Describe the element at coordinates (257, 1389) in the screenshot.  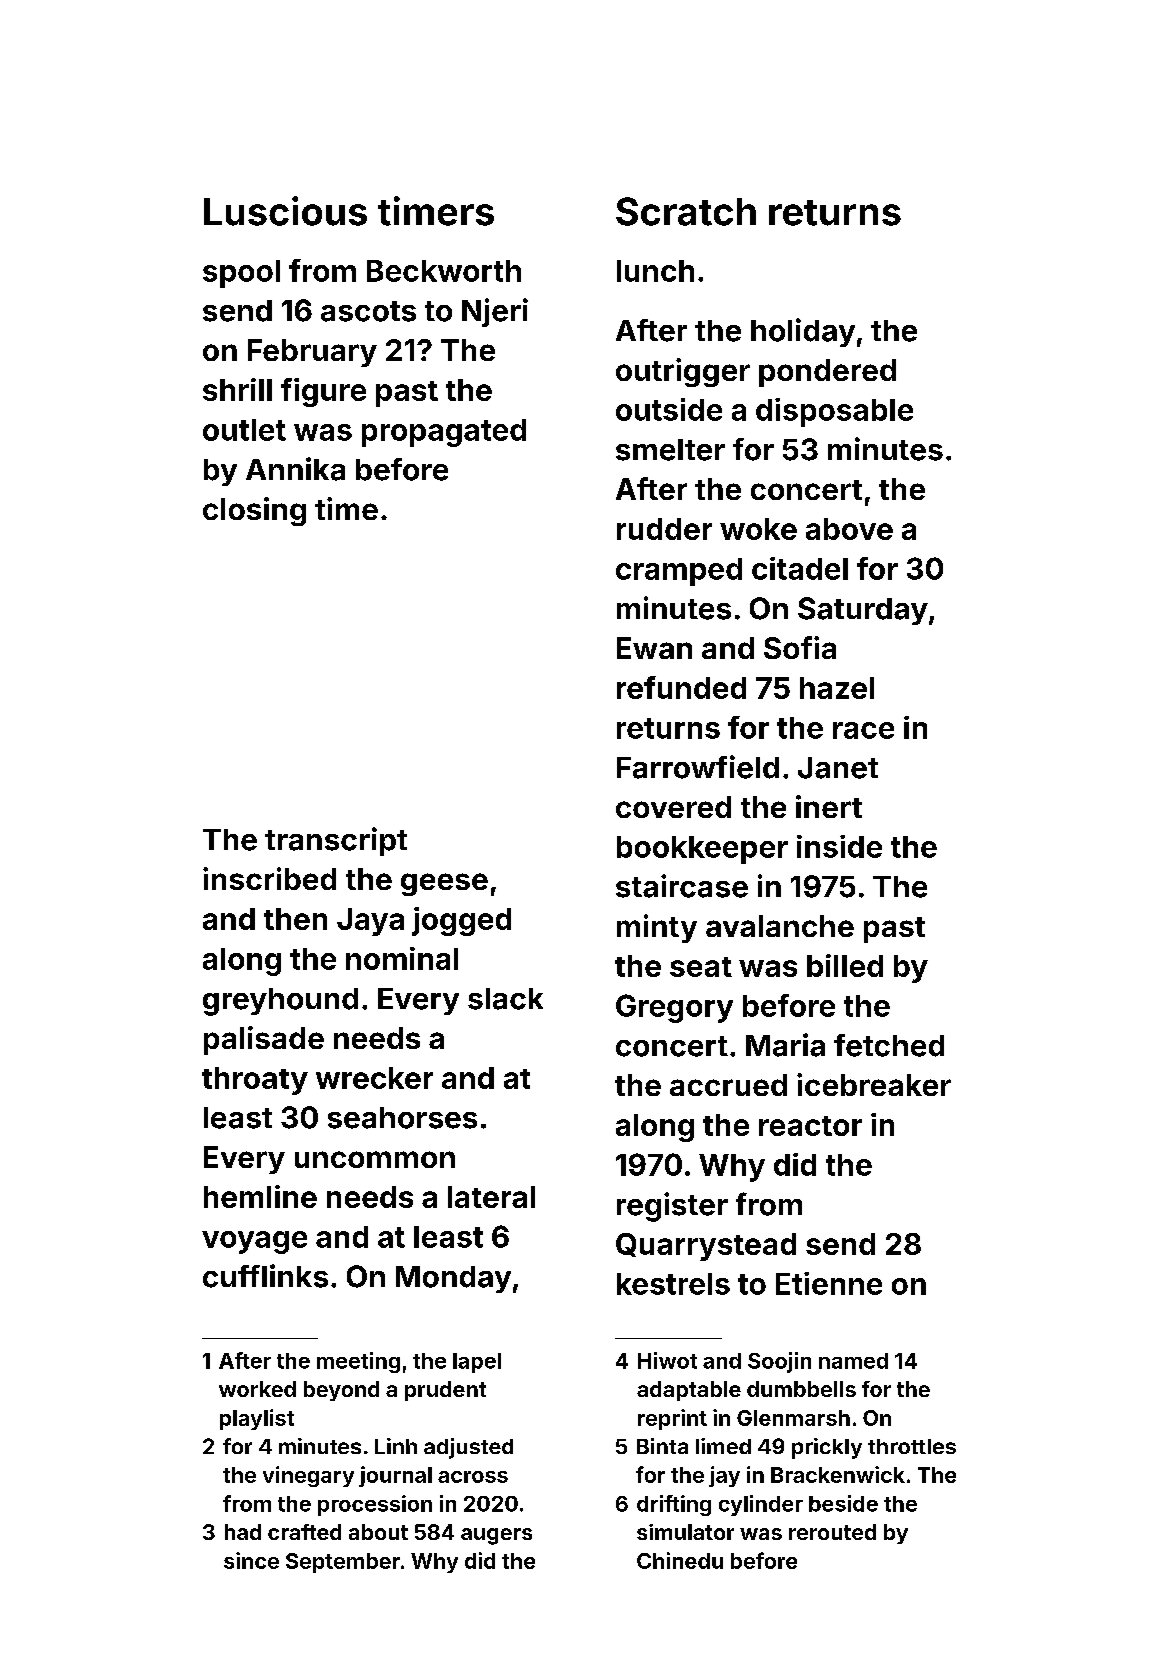
I see `worked` at that location.
